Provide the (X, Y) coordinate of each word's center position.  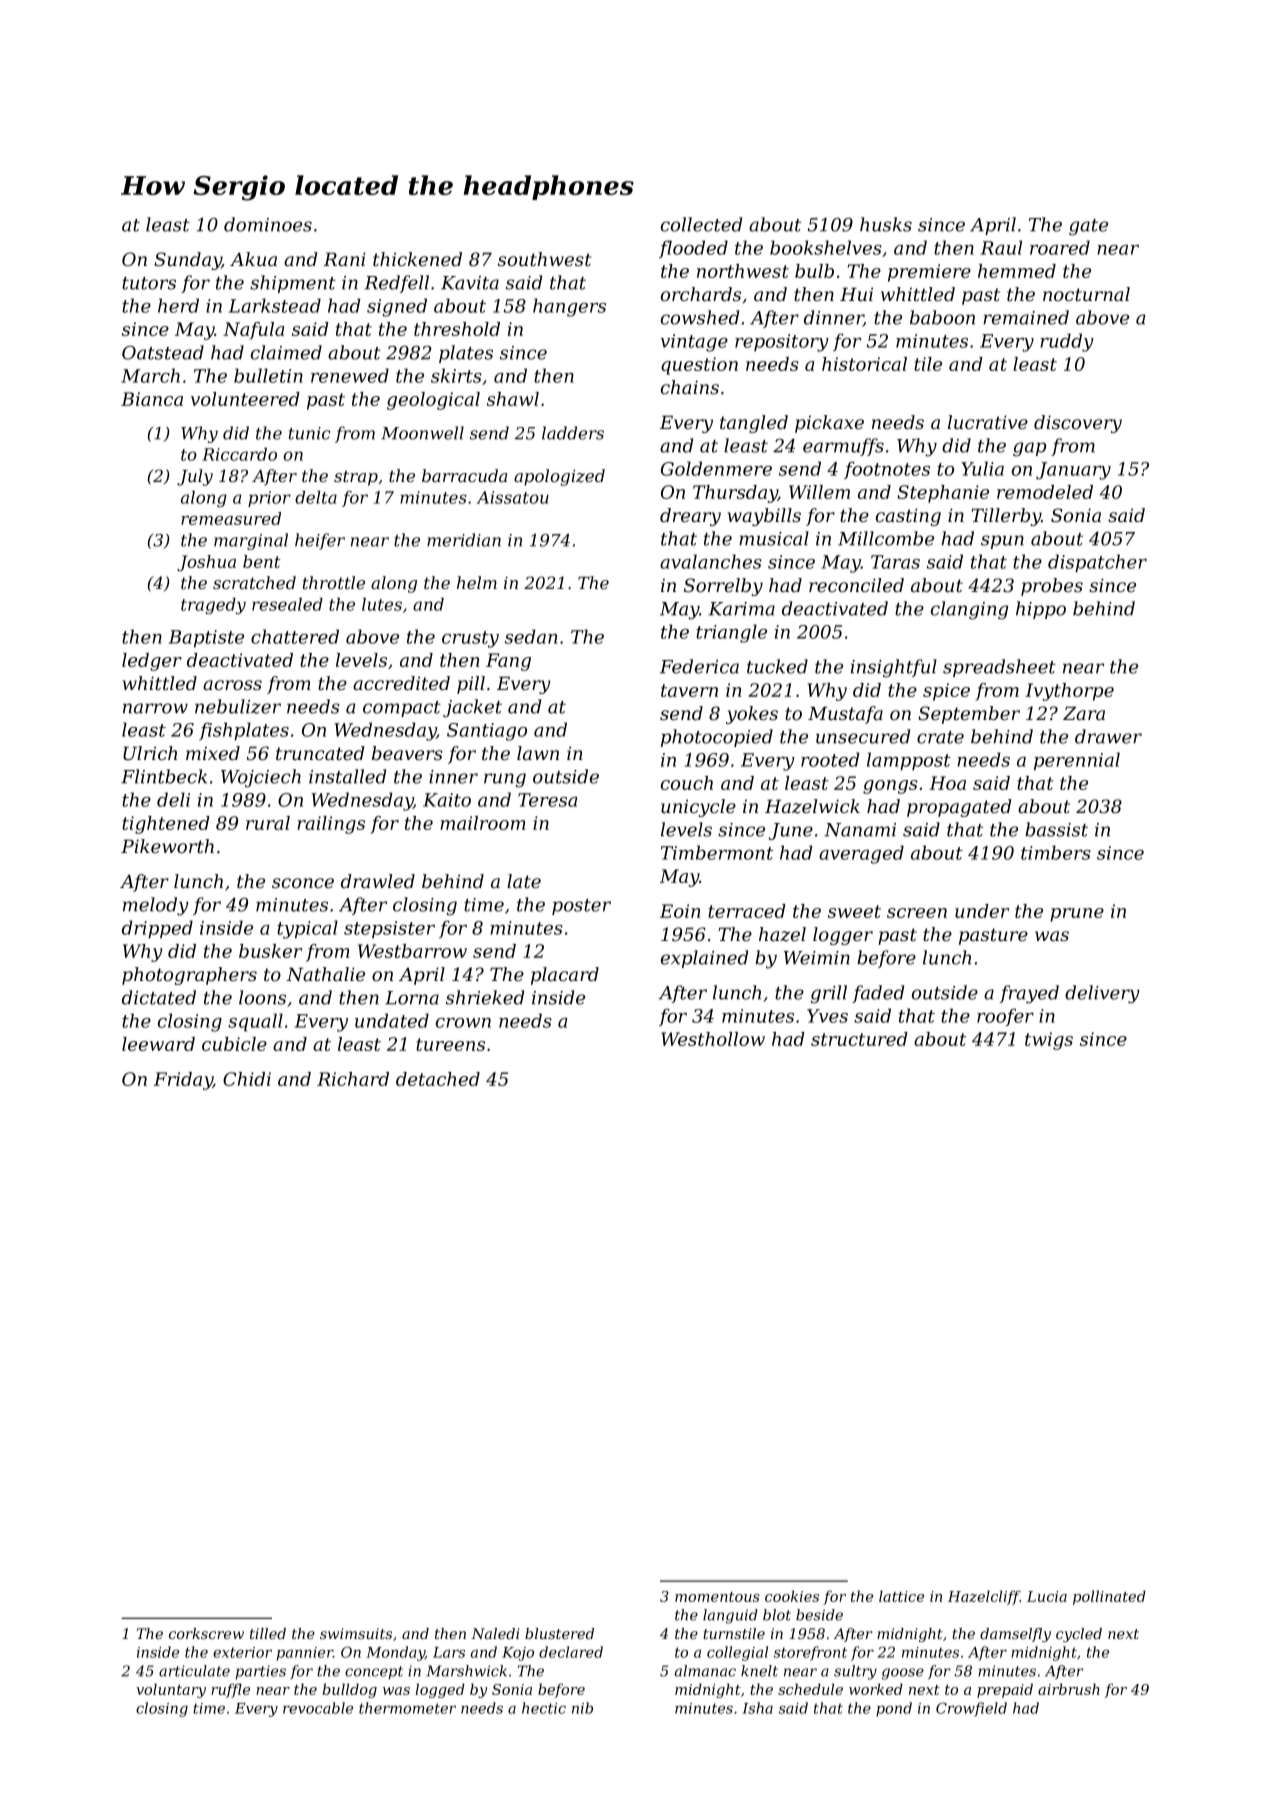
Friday (183, 1081)
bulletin (268, 375)
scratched (254, 582)
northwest (743, 271)
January (1073, 471)
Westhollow (713, 1039)
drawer (1108, 736)
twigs (1049, 1041)
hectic (544, 1708)
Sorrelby (723, 587)
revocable (318, 1708)
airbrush (1069, 1689)
